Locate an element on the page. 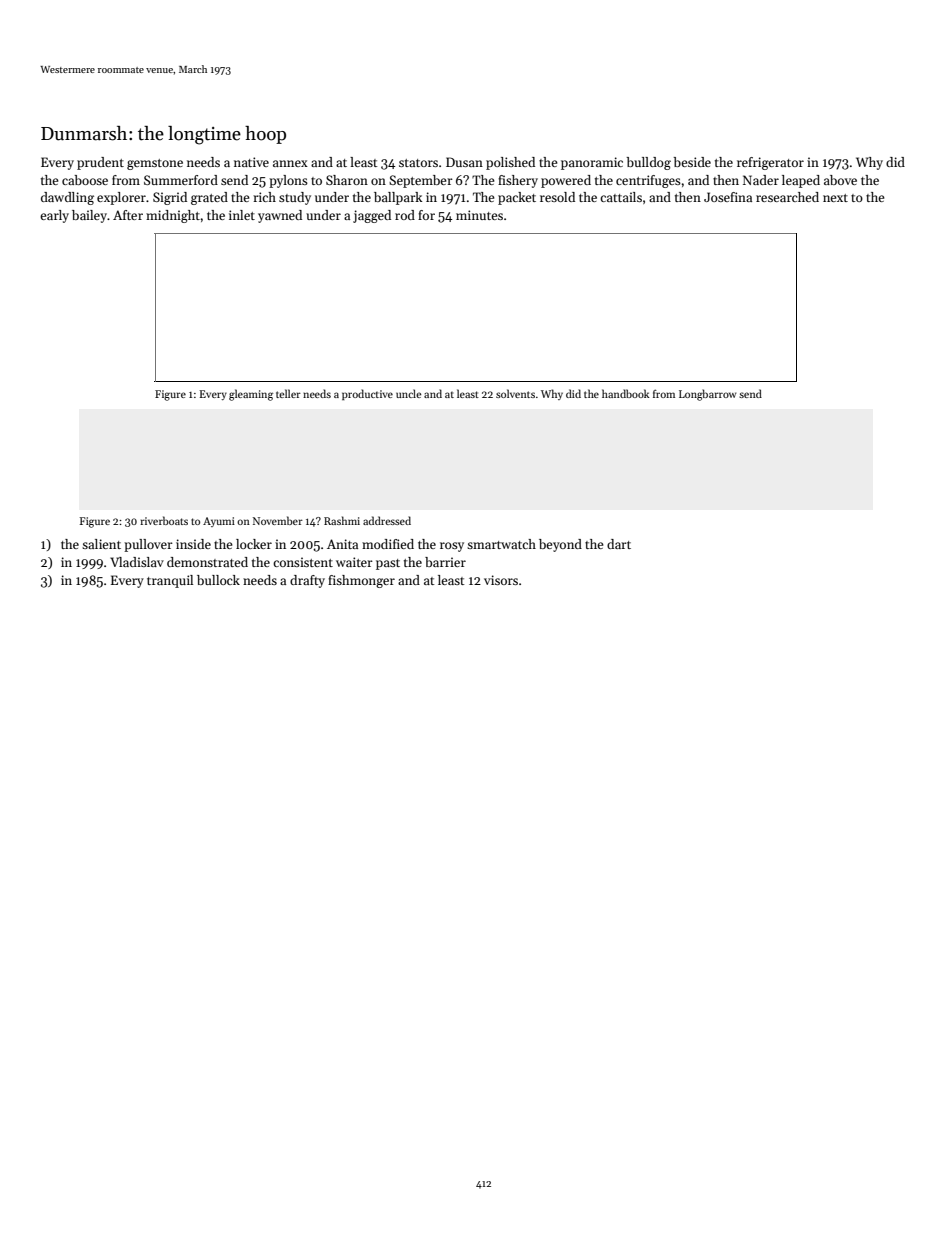 The image size is (952, 1233). riverboats is located at coordinates (164, 520).
